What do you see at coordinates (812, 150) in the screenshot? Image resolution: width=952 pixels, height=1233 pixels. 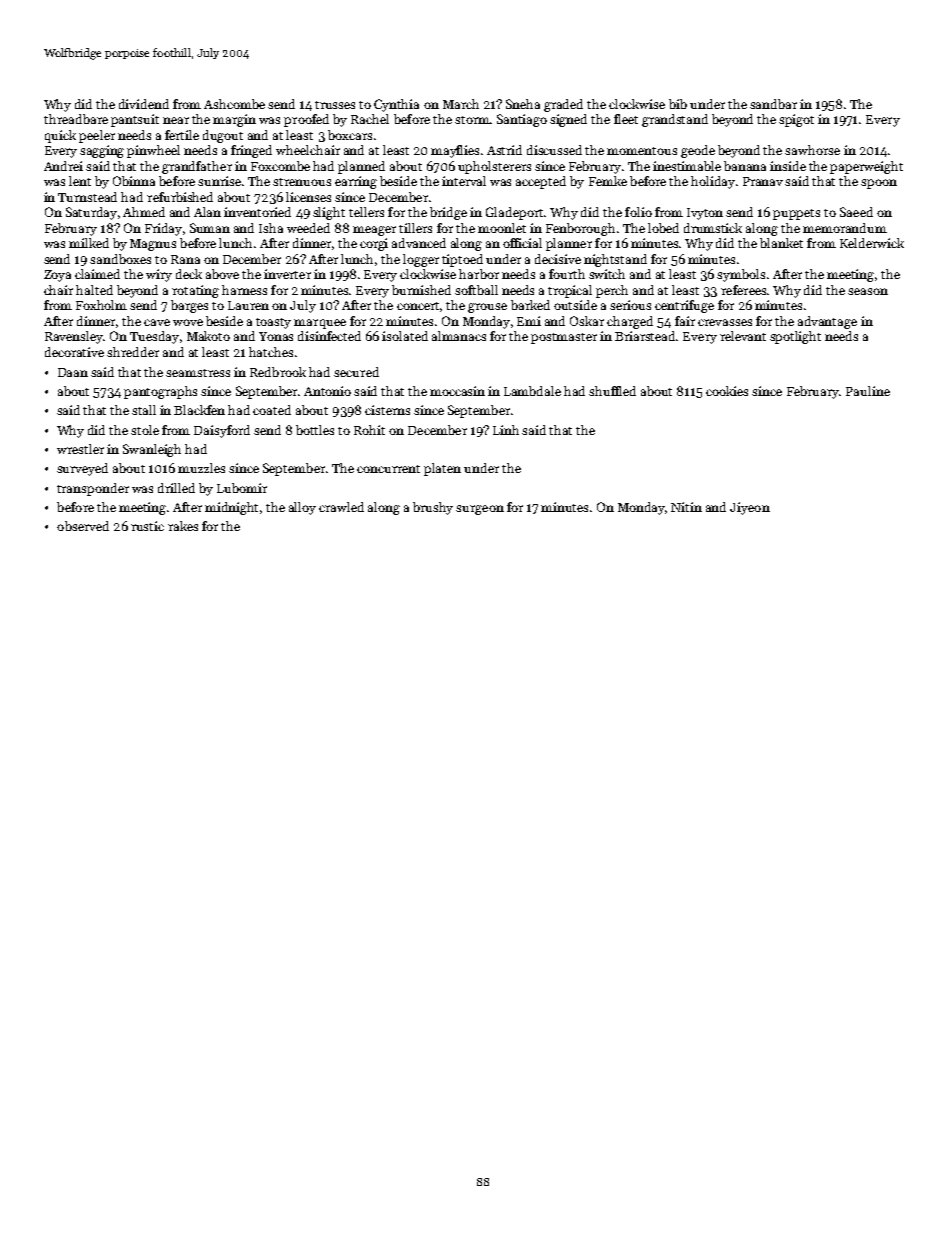 I see `sawhorse` at bounding box center [812, 150].
